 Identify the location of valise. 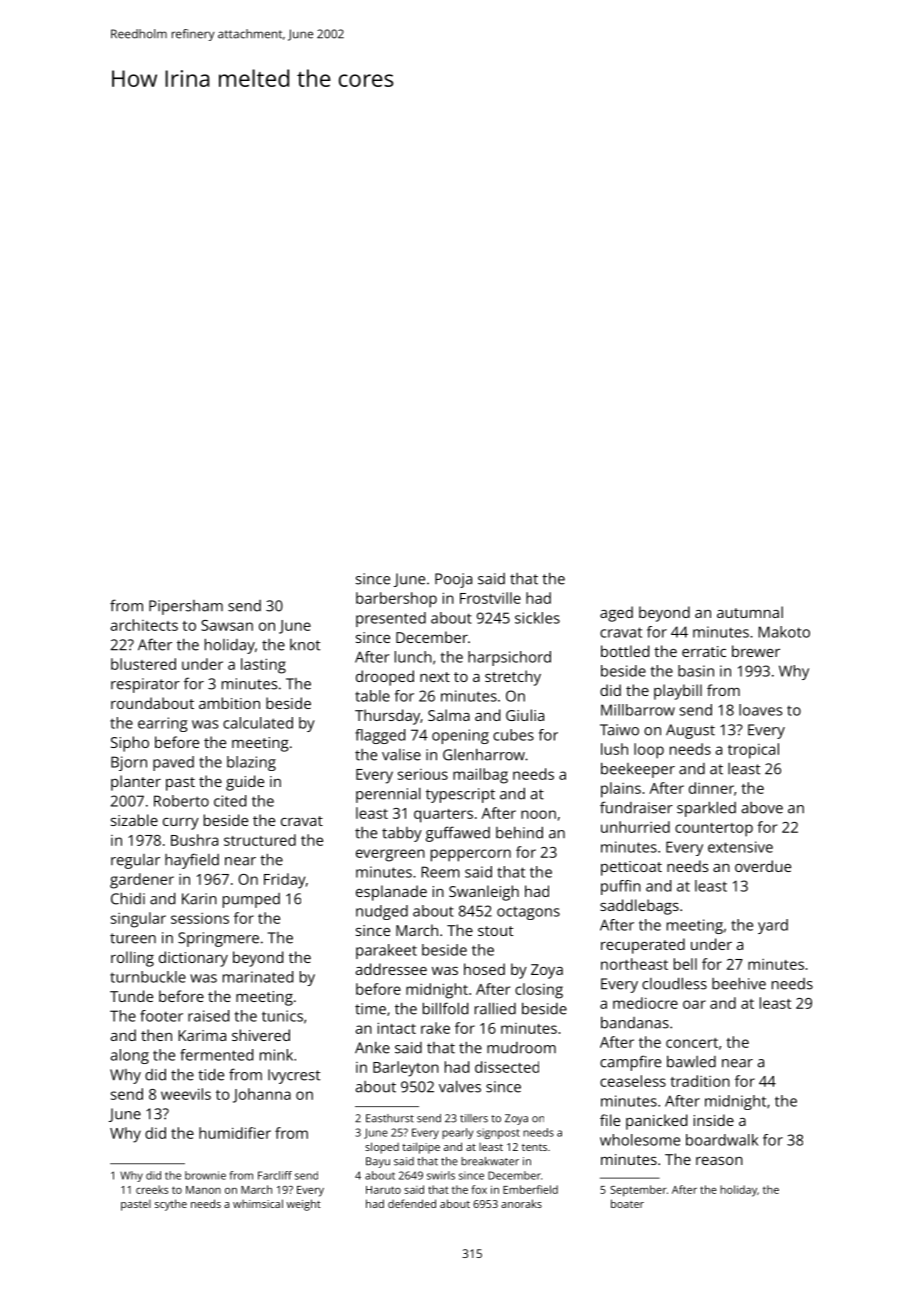
(401, 755).
